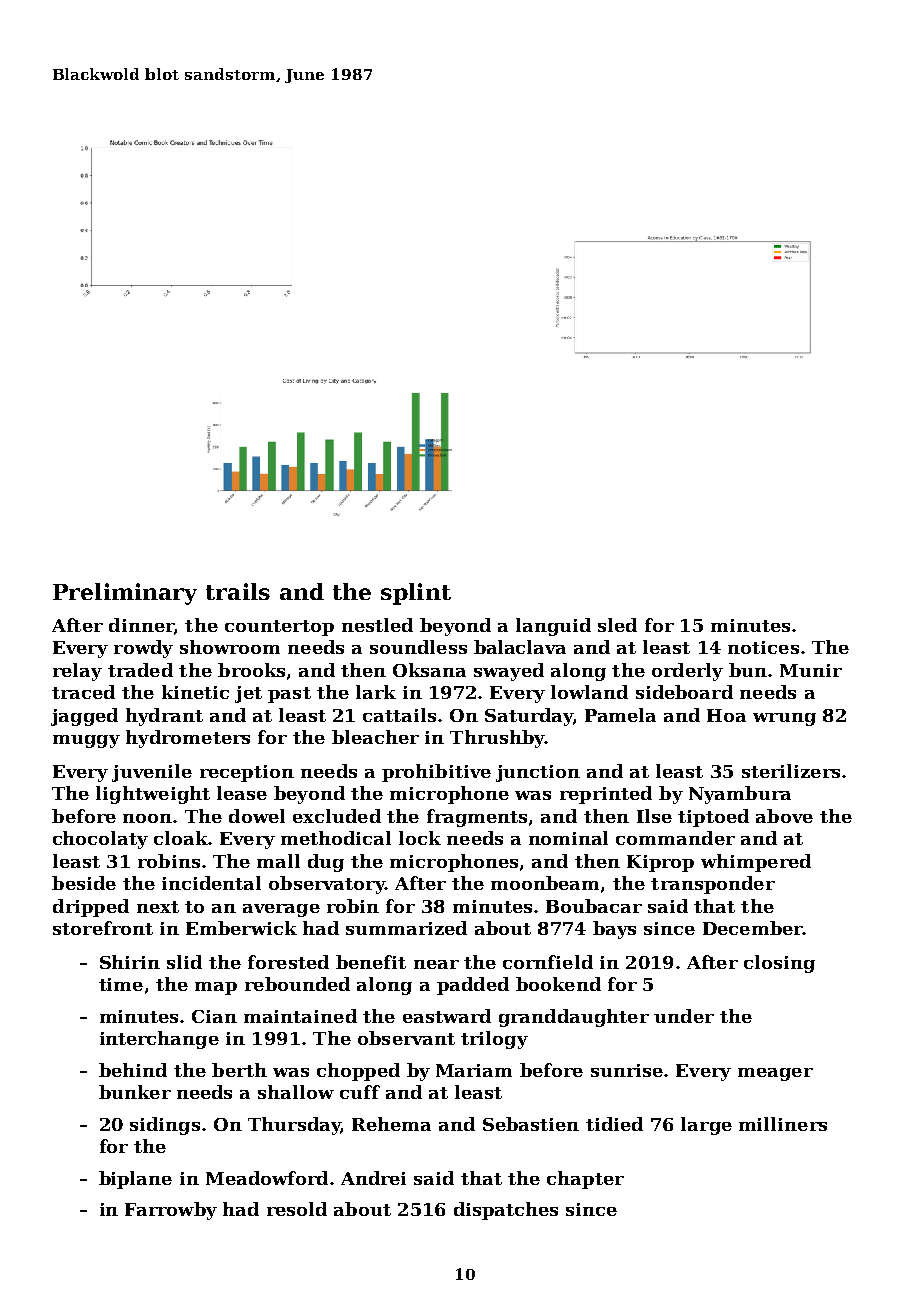  I want to click on cornfield, so click(548, 962).
